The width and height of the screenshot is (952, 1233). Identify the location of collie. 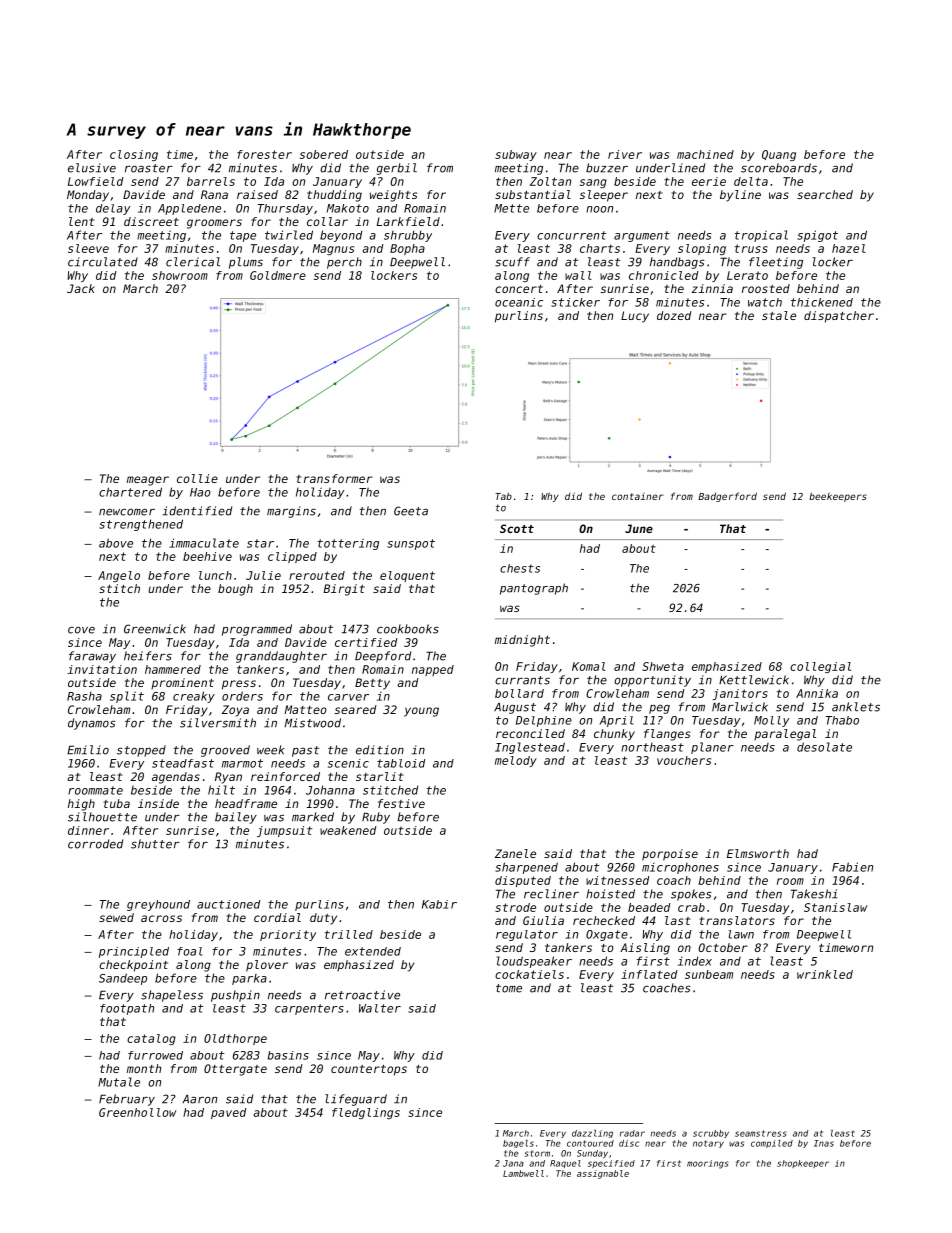
(197, 478).
